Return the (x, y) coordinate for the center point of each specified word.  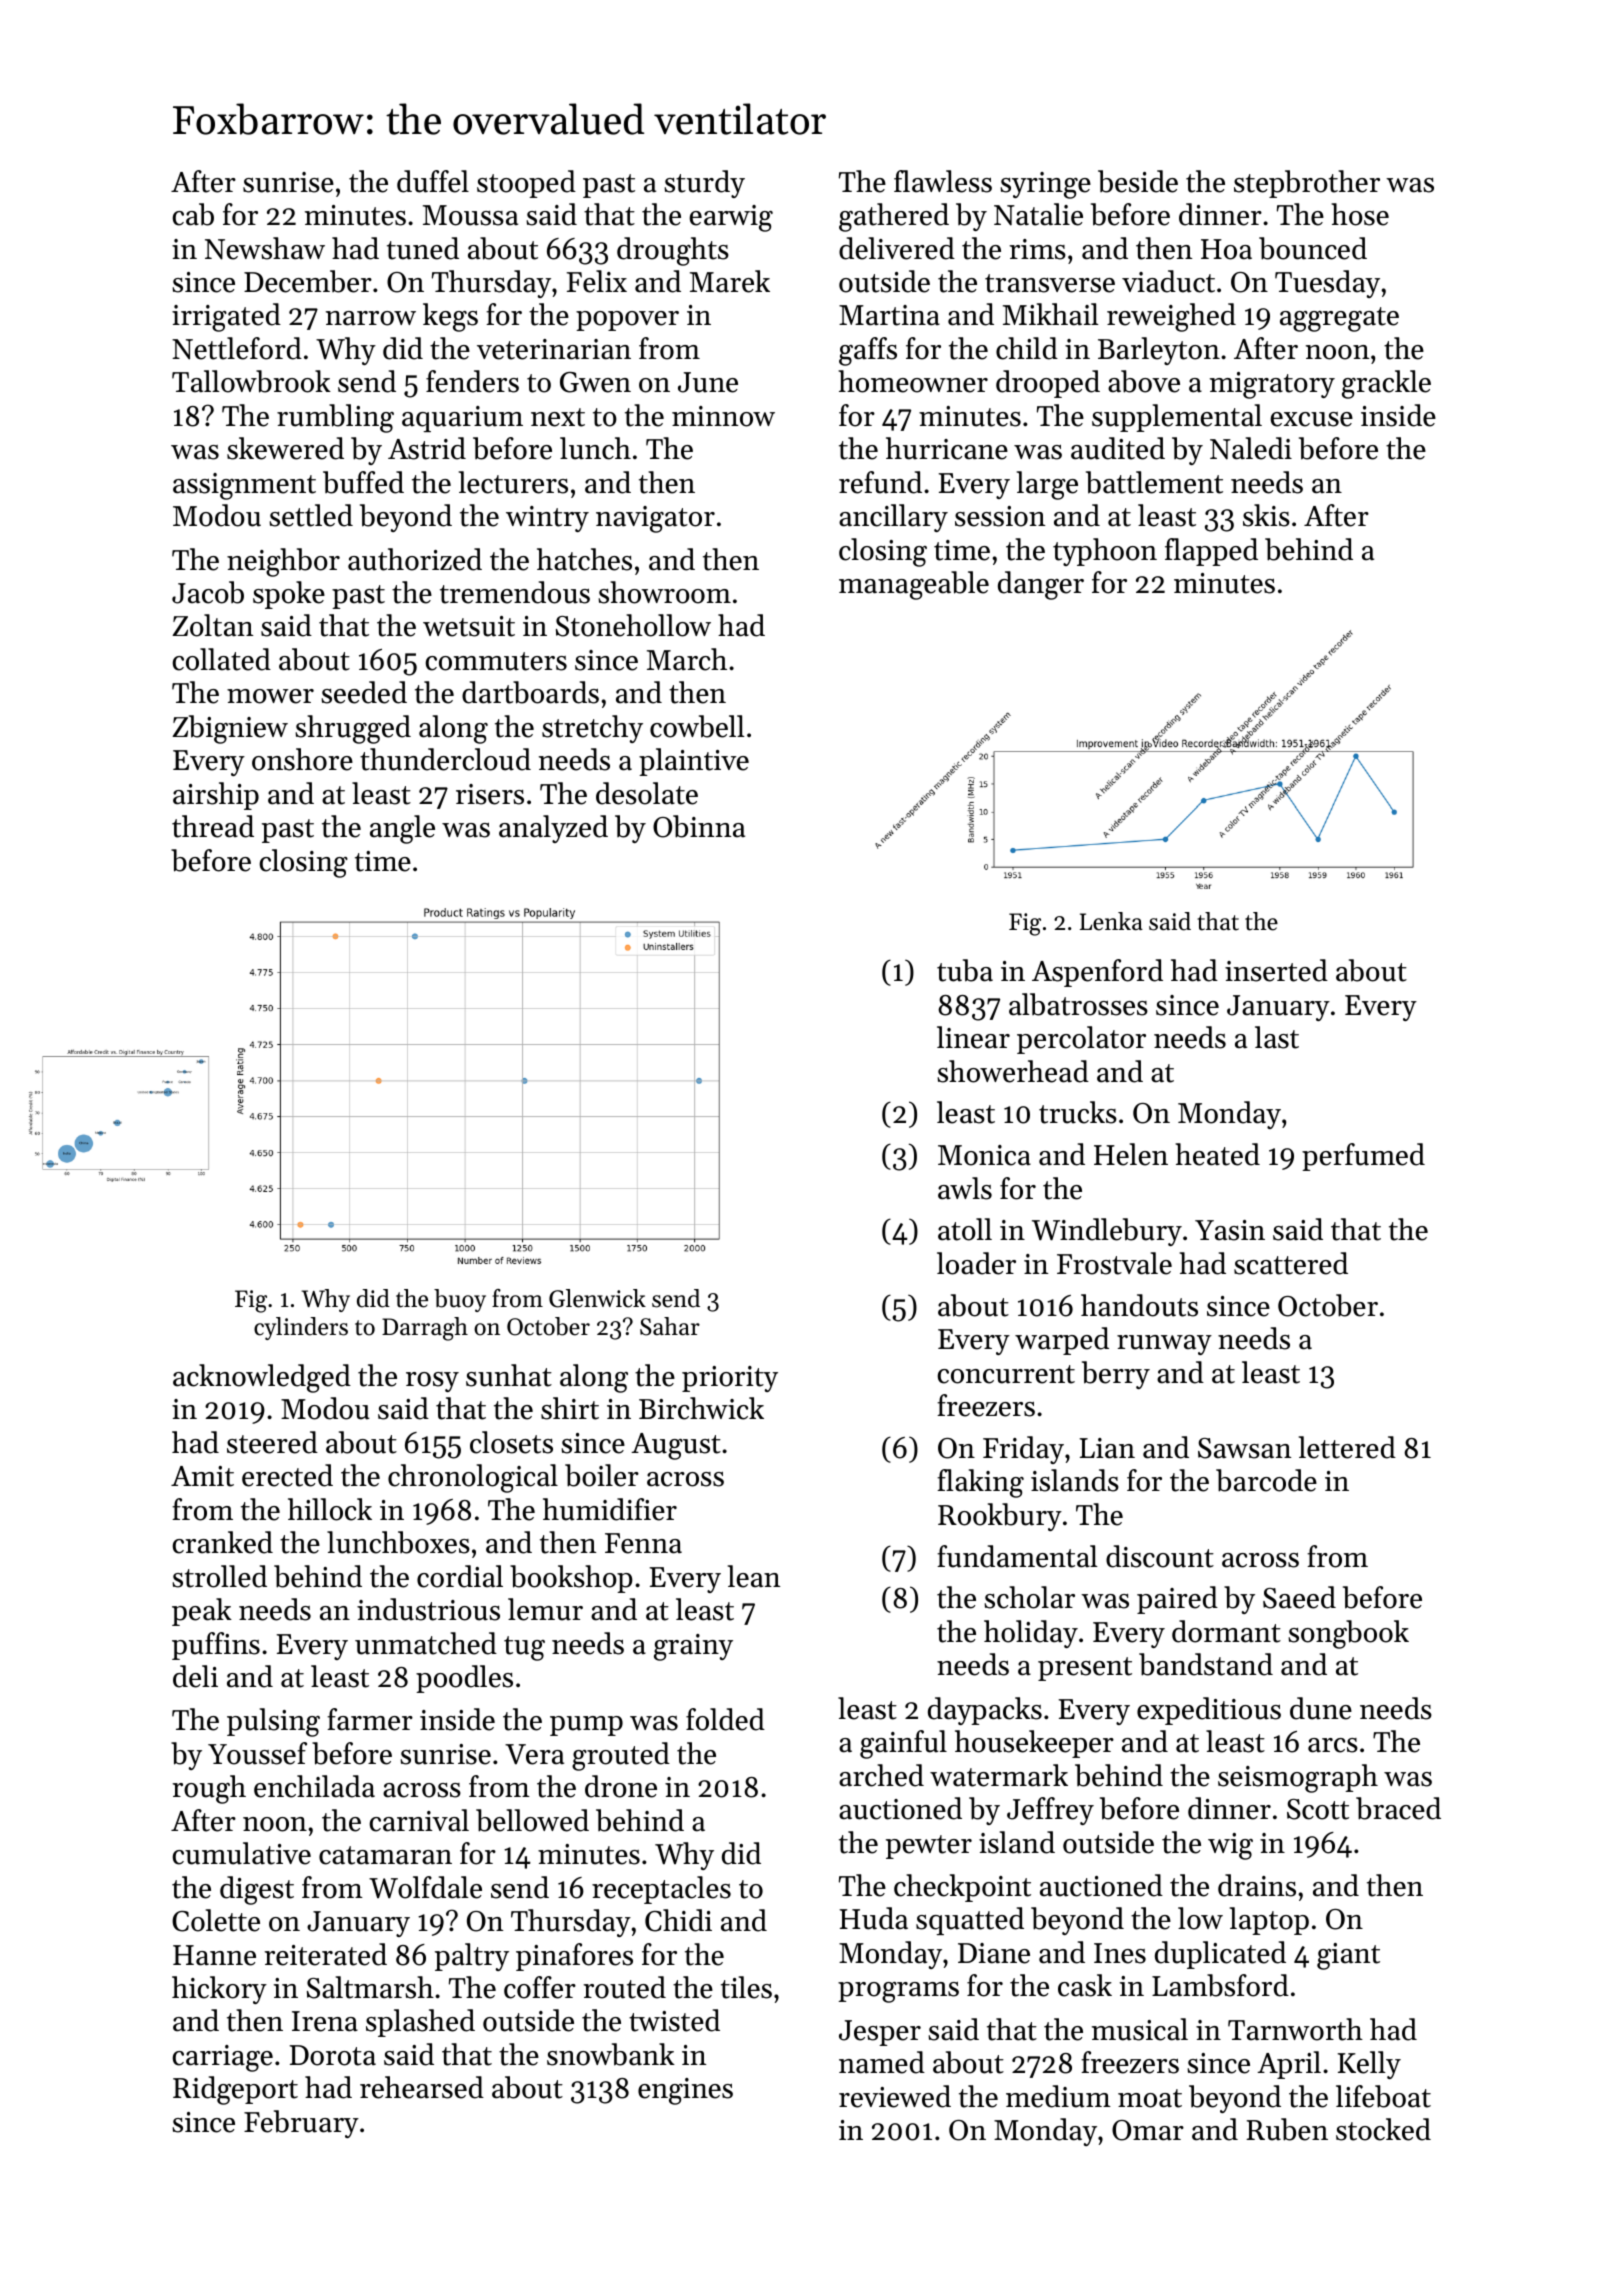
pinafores (574, 1957)
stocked (1383, 2129)
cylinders (301, 1328)
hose (1360, 214)
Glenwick (597, 1298)
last (1277, 1037)
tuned (423, 248)
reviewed (895, 2096)
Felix (597, 281)
